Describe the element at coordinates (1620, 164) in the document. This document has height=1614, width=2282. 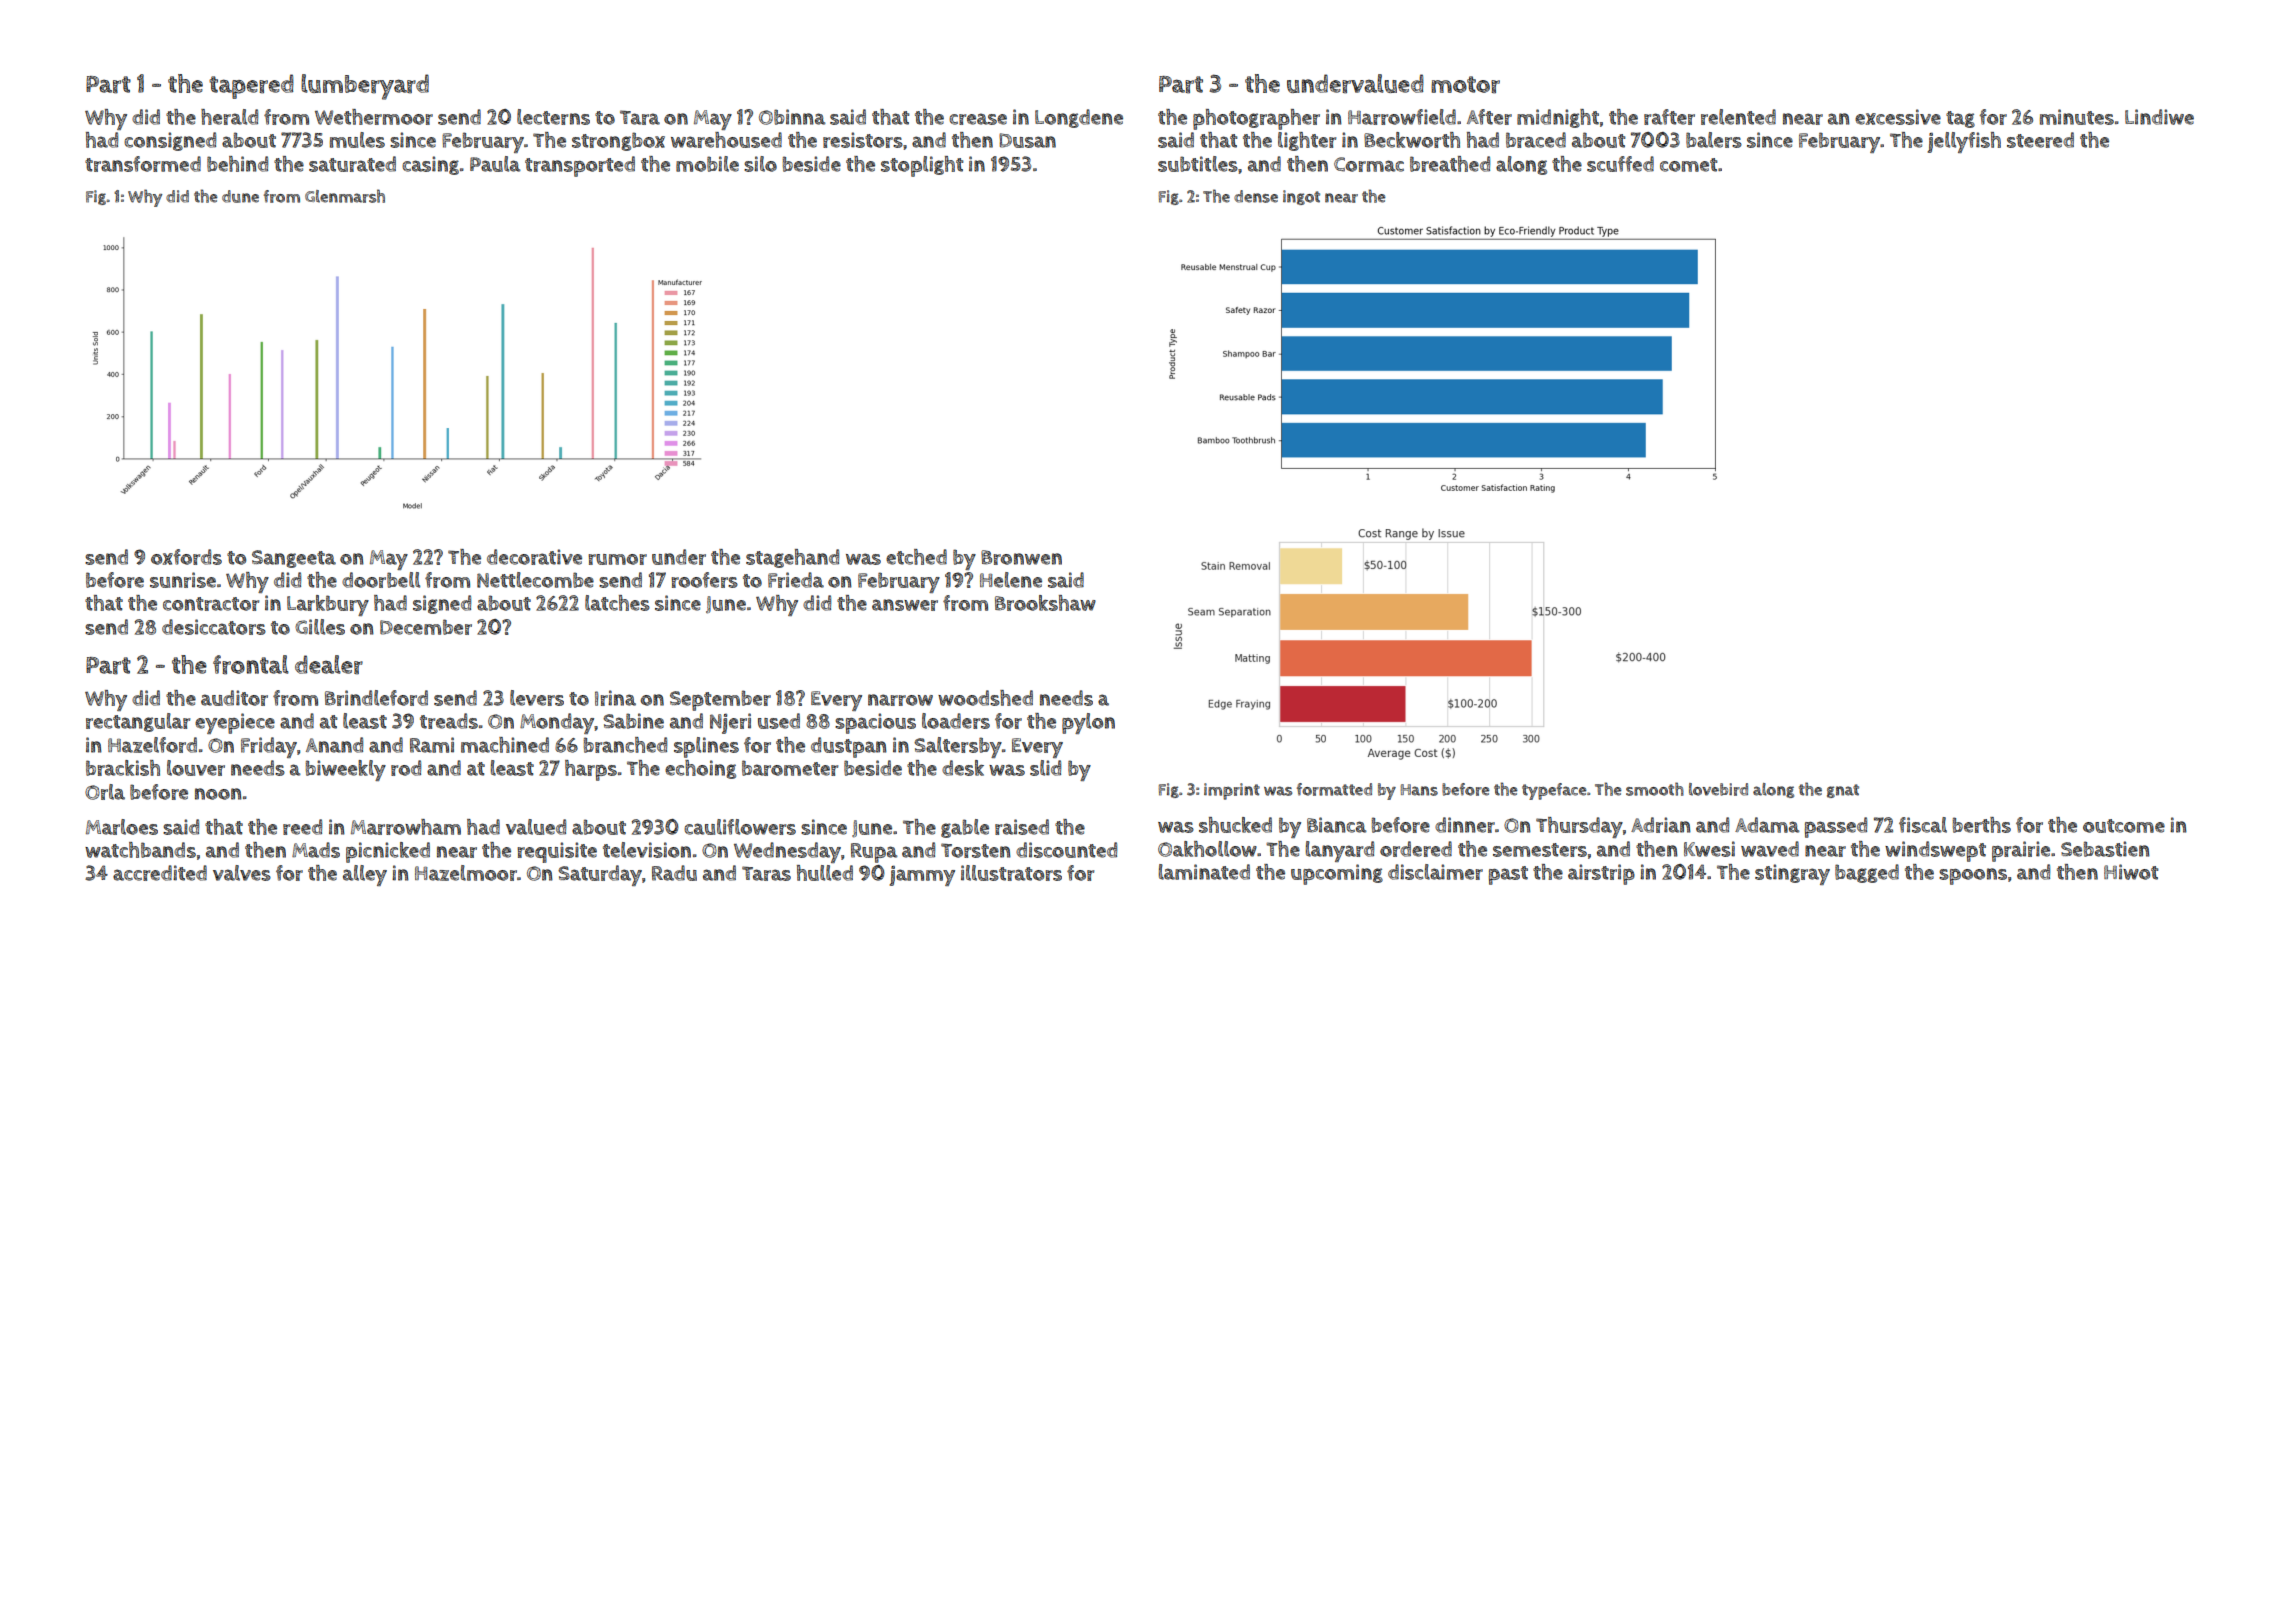
I see `scuffed` at that location.
